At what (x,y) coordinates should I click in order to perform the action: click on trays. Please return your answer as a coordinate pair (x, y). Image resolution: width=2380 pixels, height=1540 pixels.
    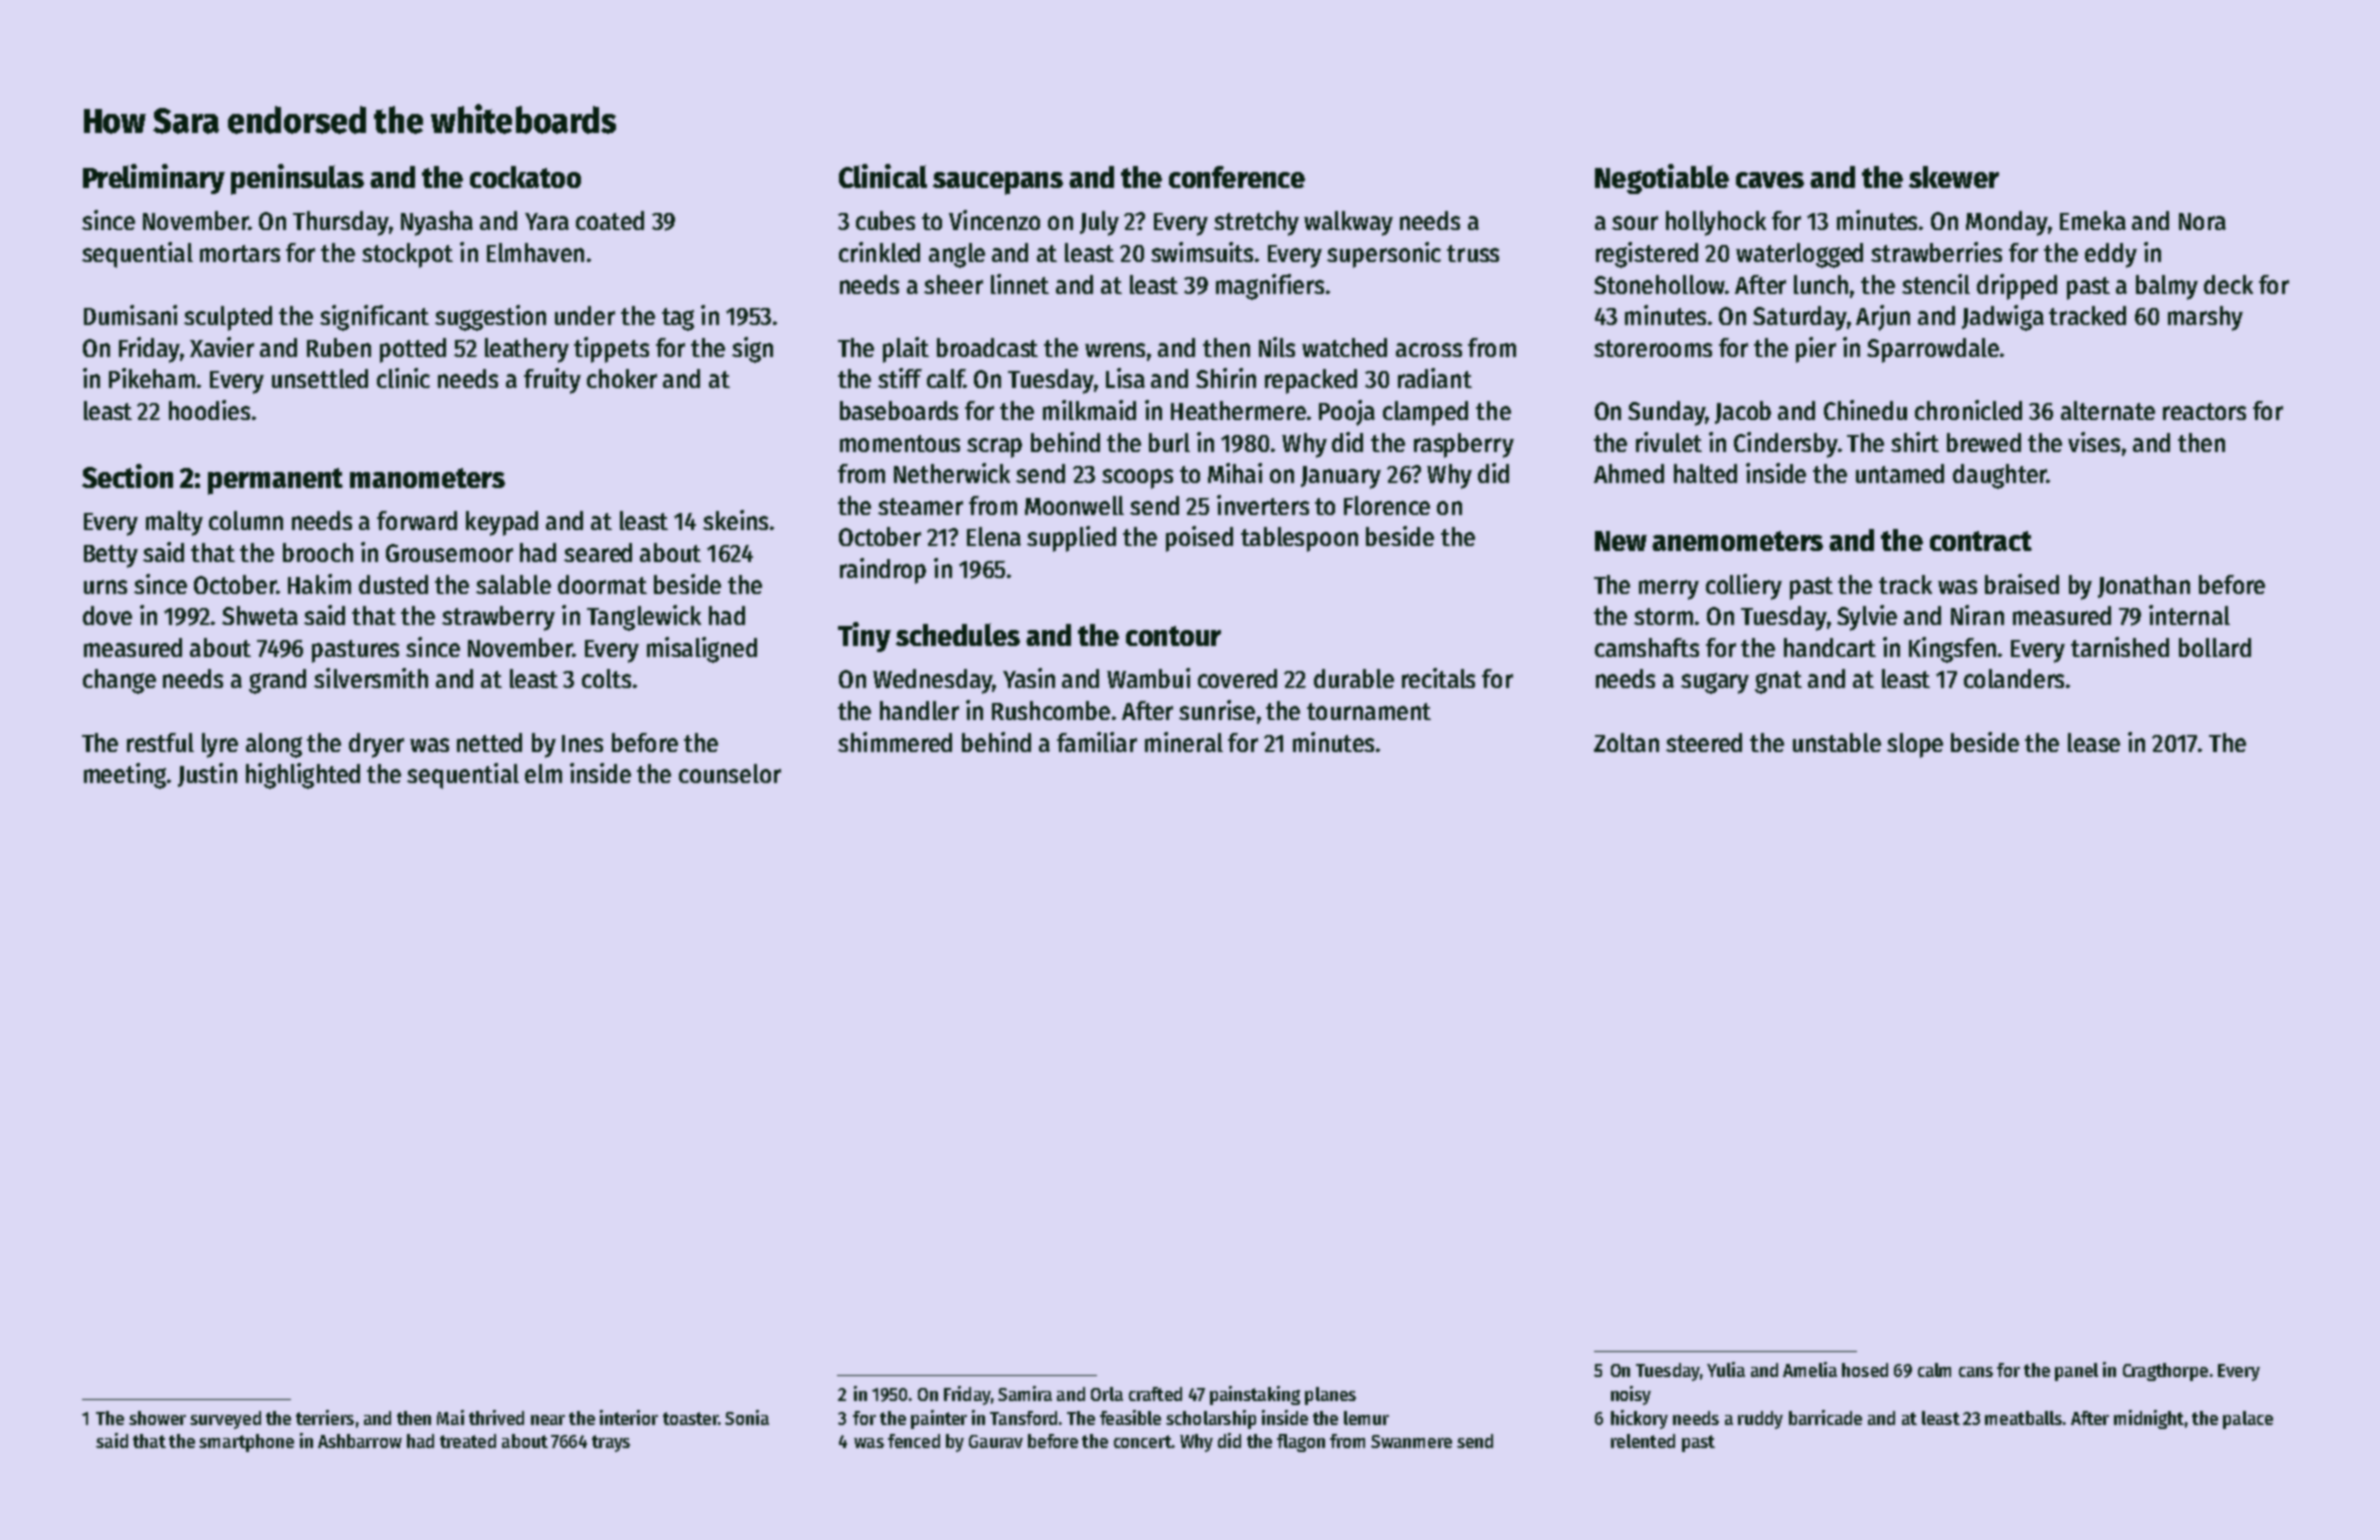
    Looking at the image, I should click on (611, 1443).
